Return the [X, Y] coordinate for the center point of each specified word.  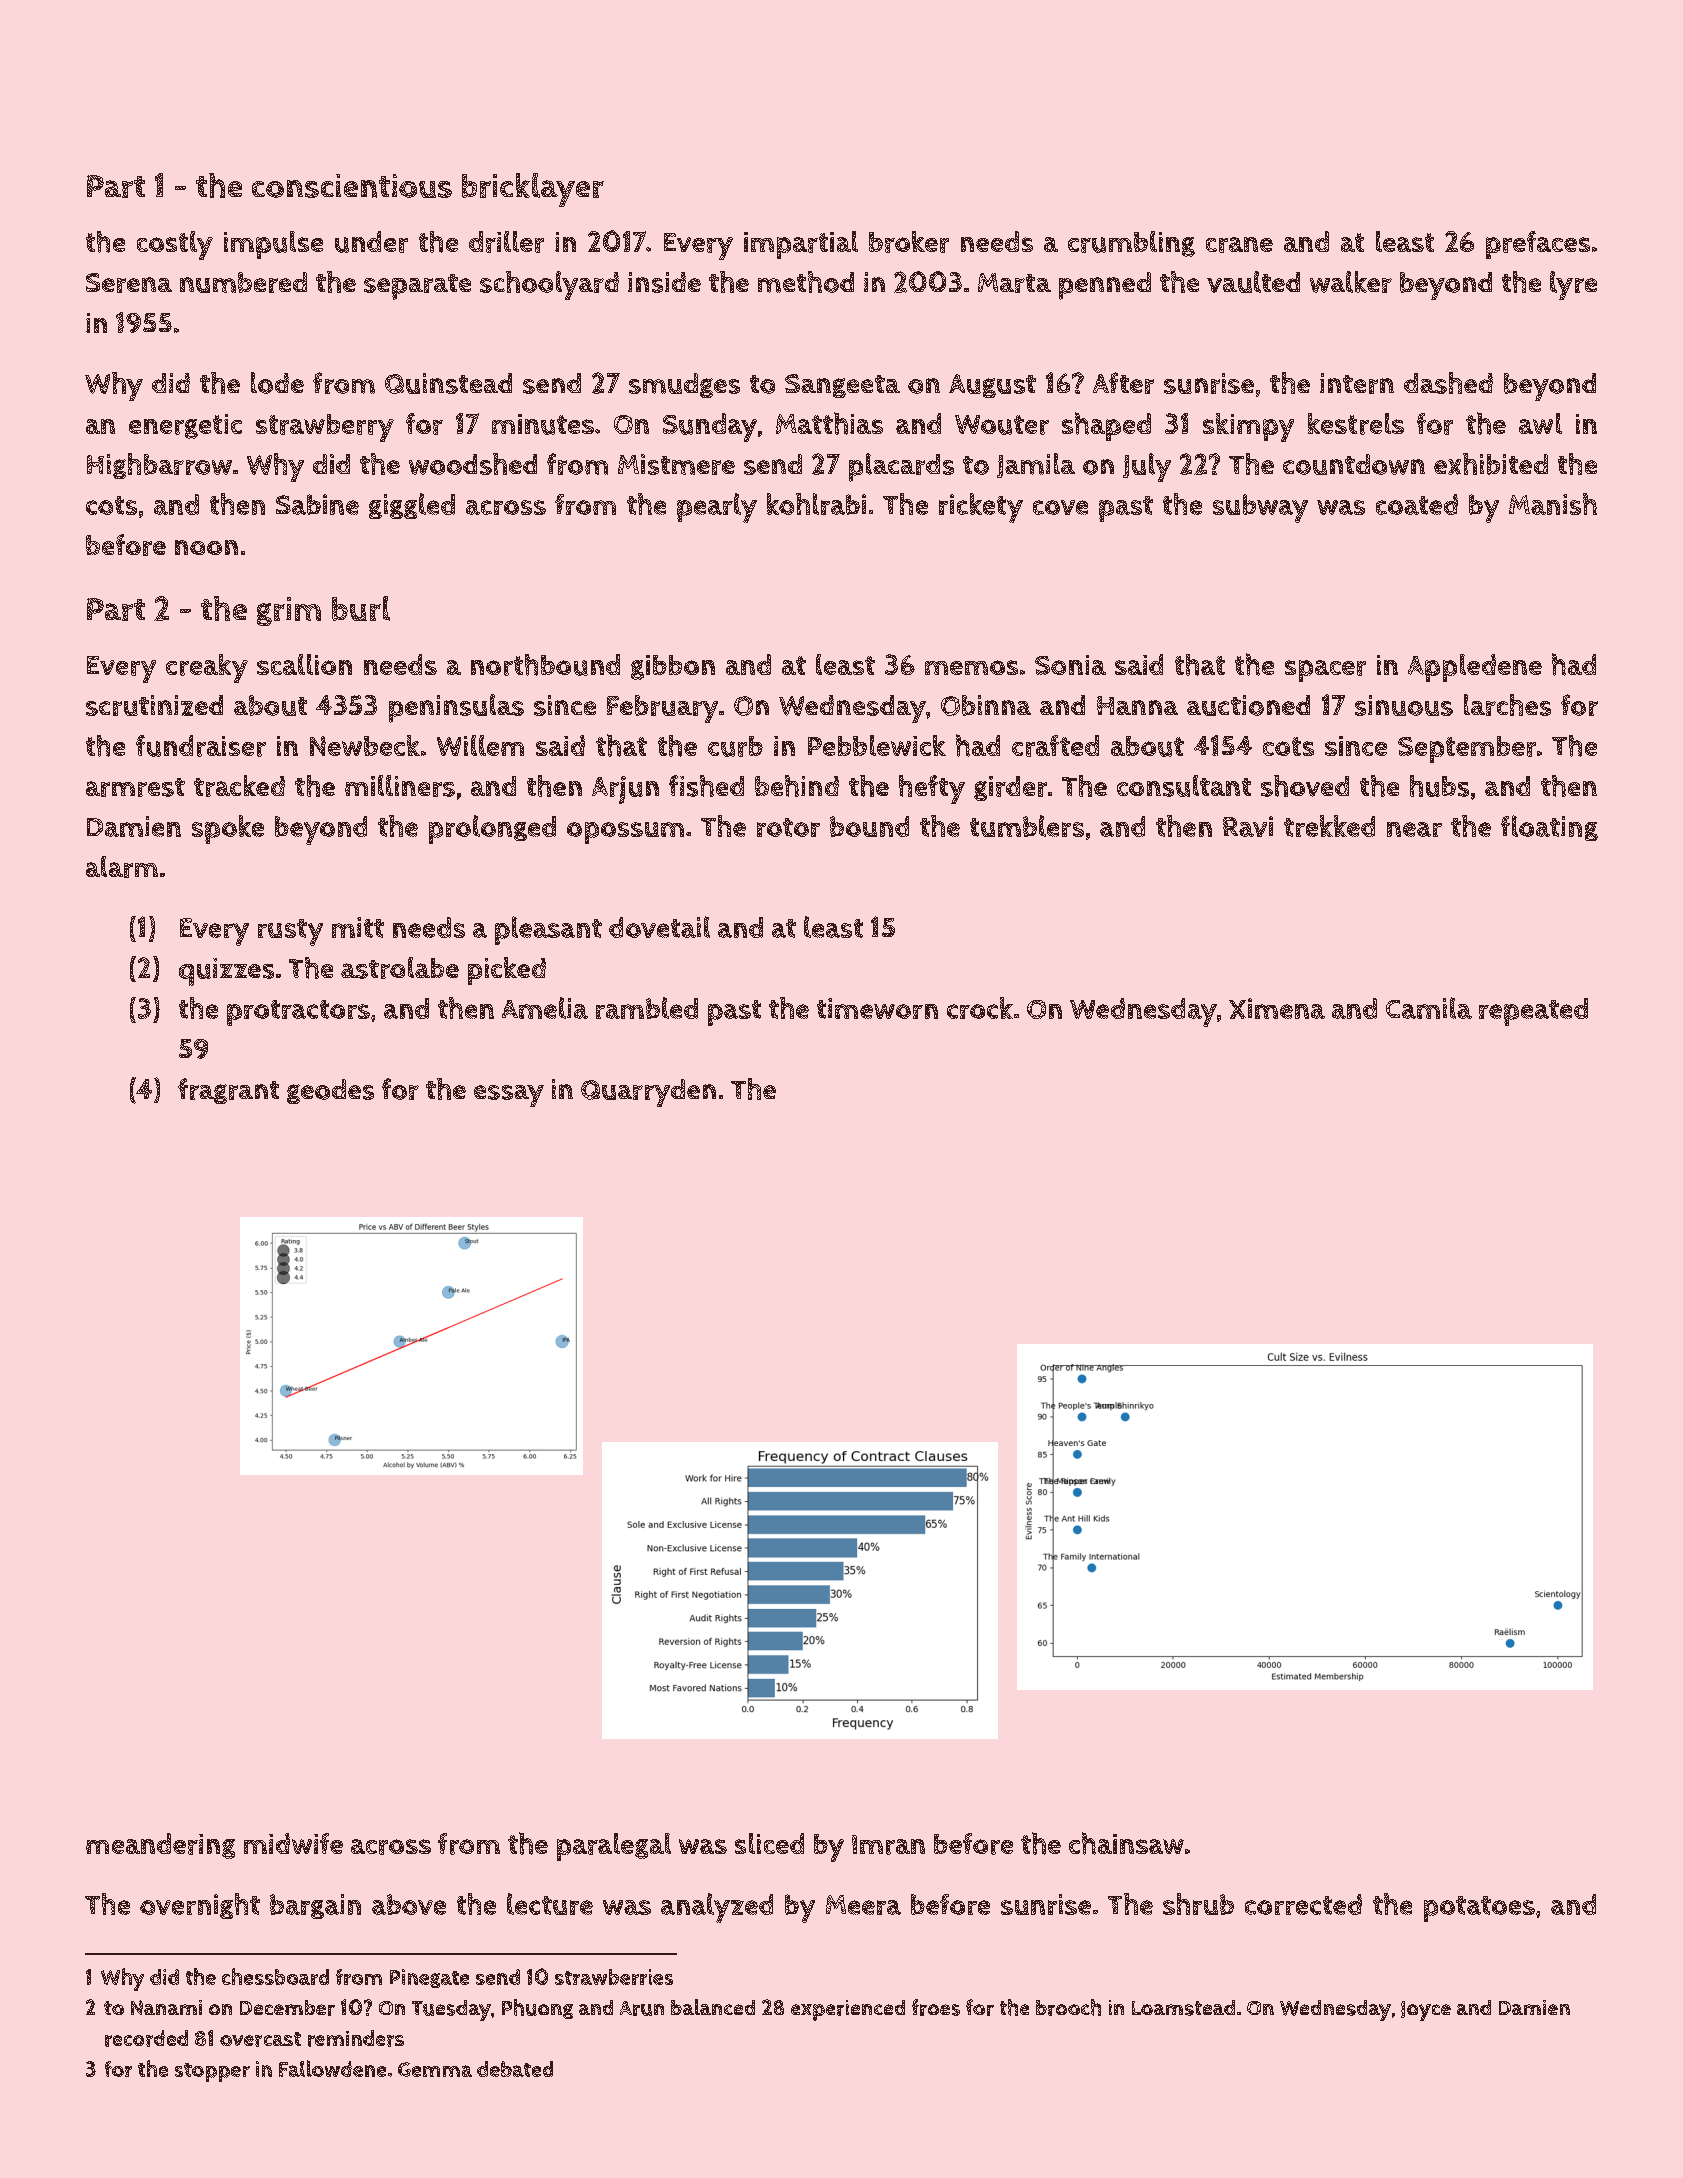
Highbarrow [159, 466]
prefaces [1538, 245]
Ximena [1277, 1008]
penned [1105, 286]
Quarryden [648, 1093]
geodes [330, 1091]
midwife [293, 1843]
